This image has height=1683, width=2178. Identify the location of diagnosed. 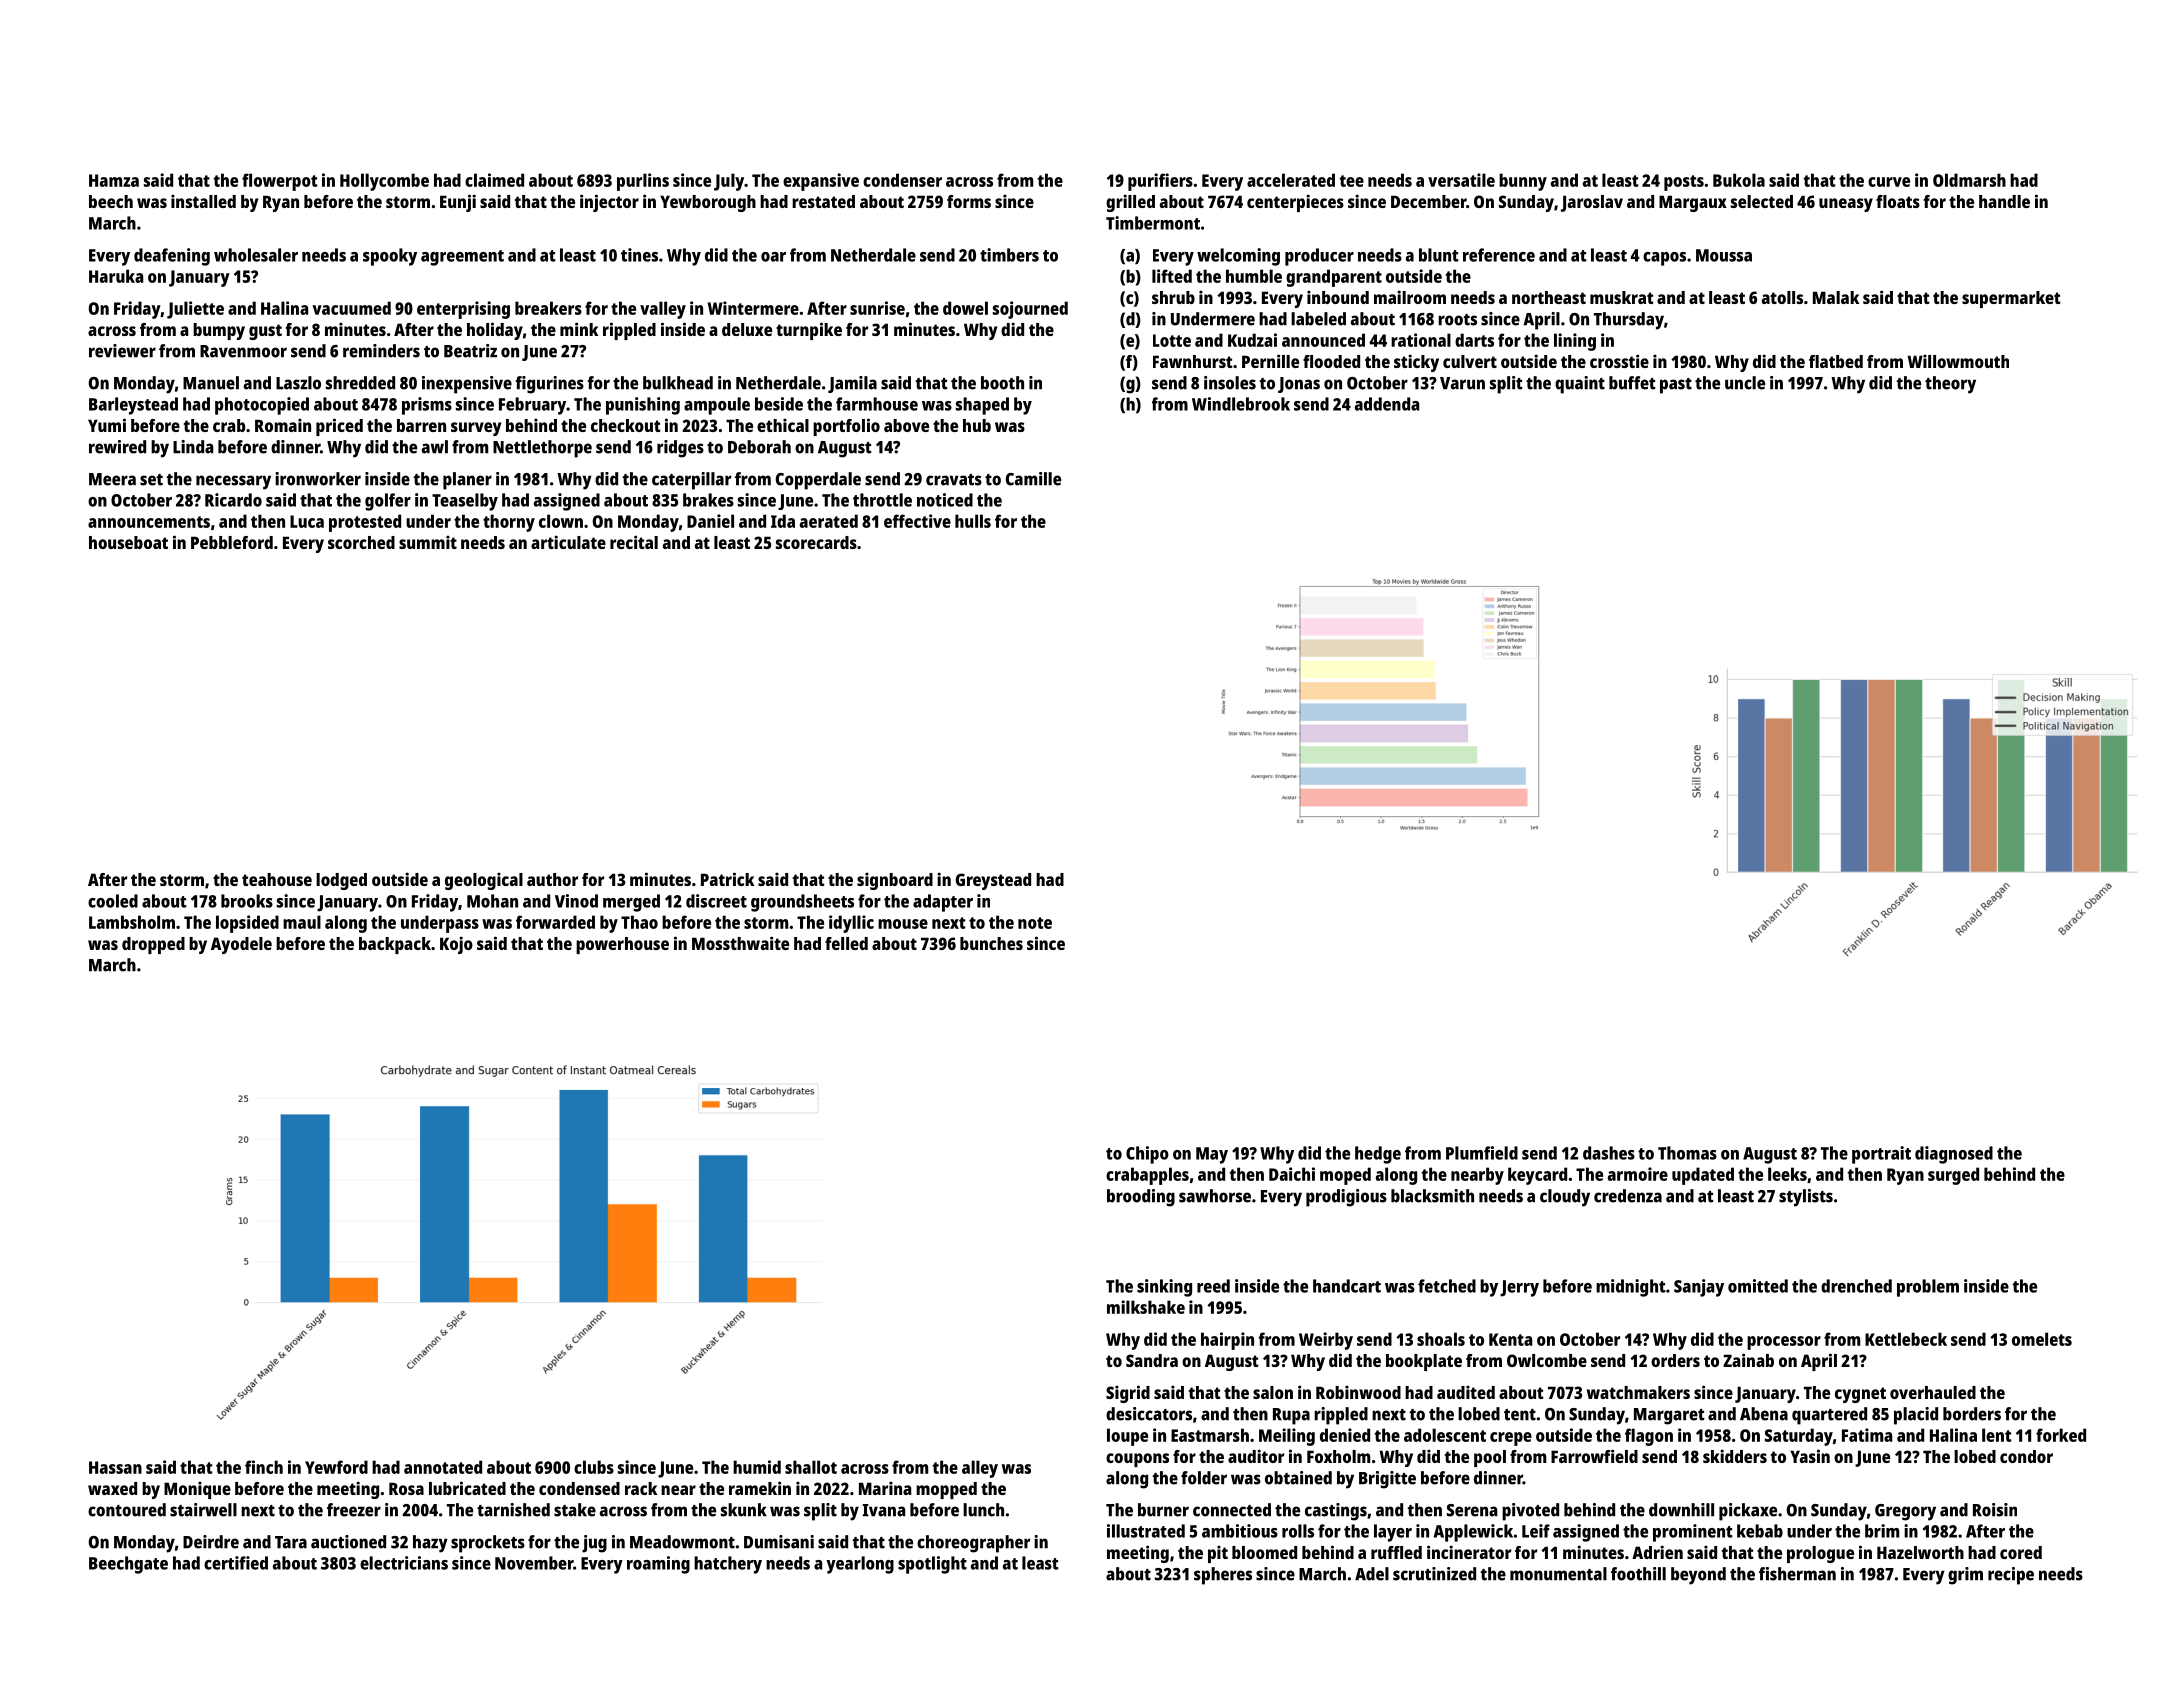
(1954, 1155).
